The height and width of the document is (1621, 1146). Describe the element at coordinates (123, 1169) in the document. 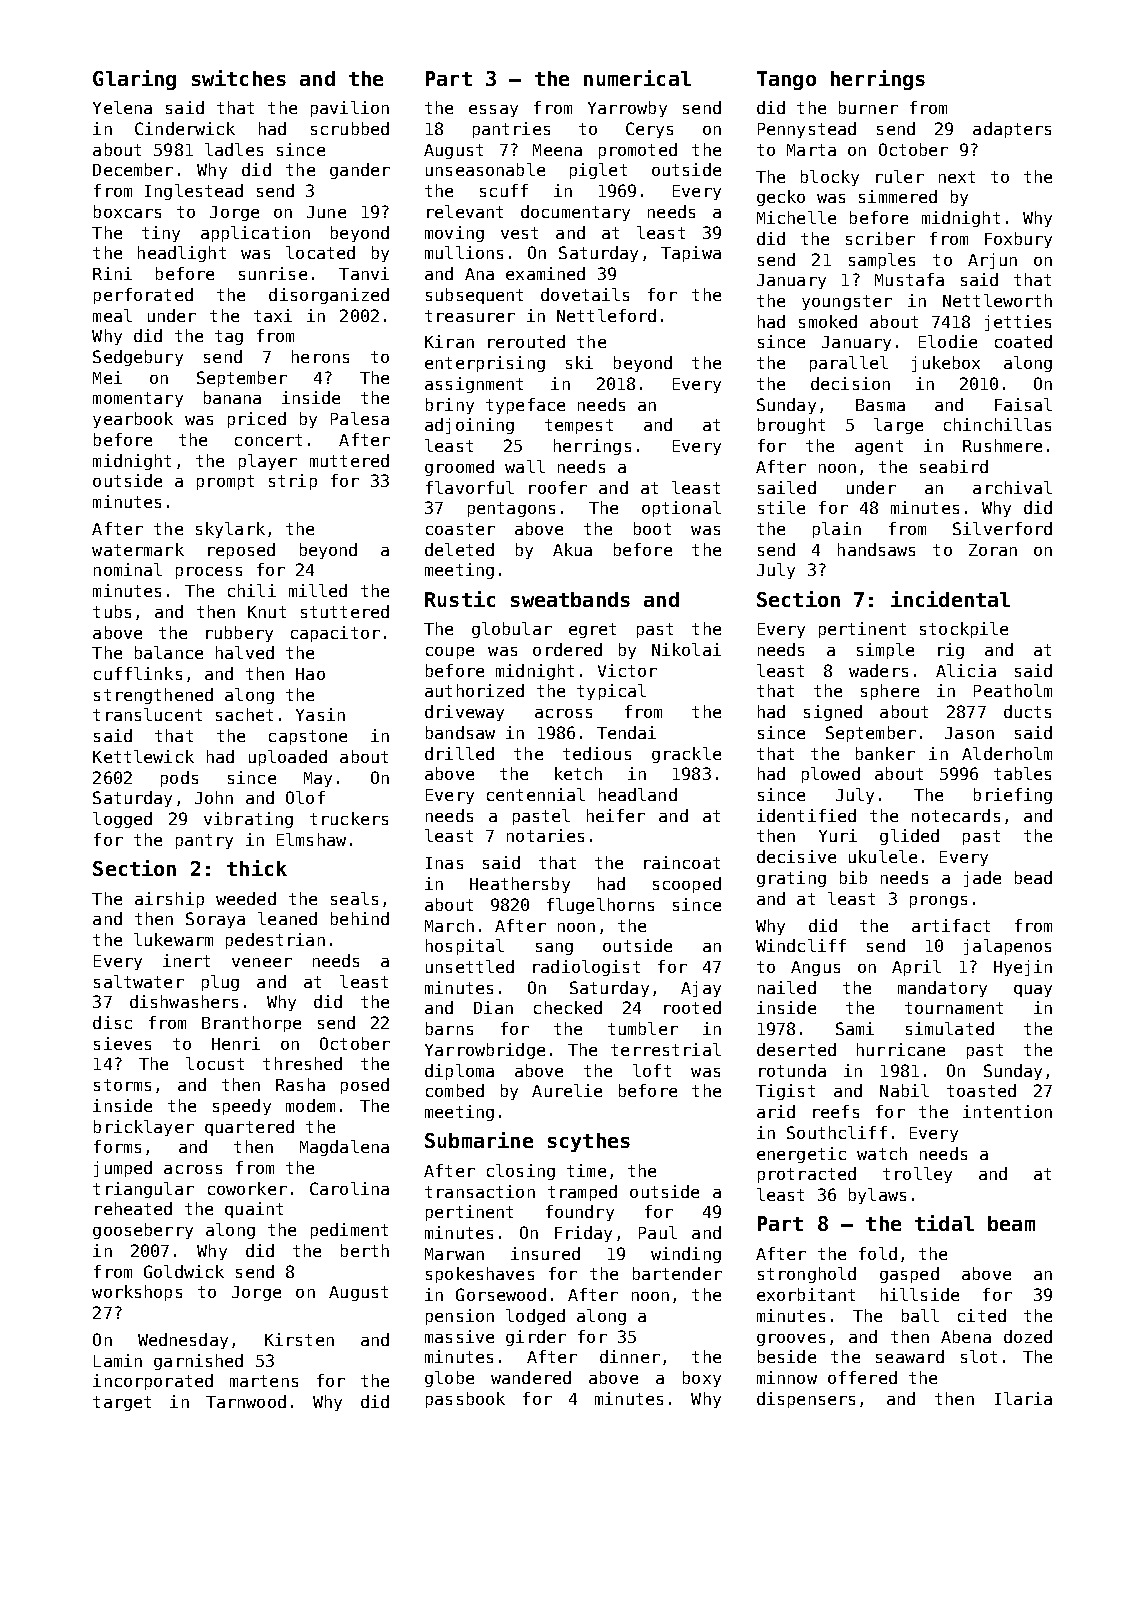

I see `jumped` at that location.
